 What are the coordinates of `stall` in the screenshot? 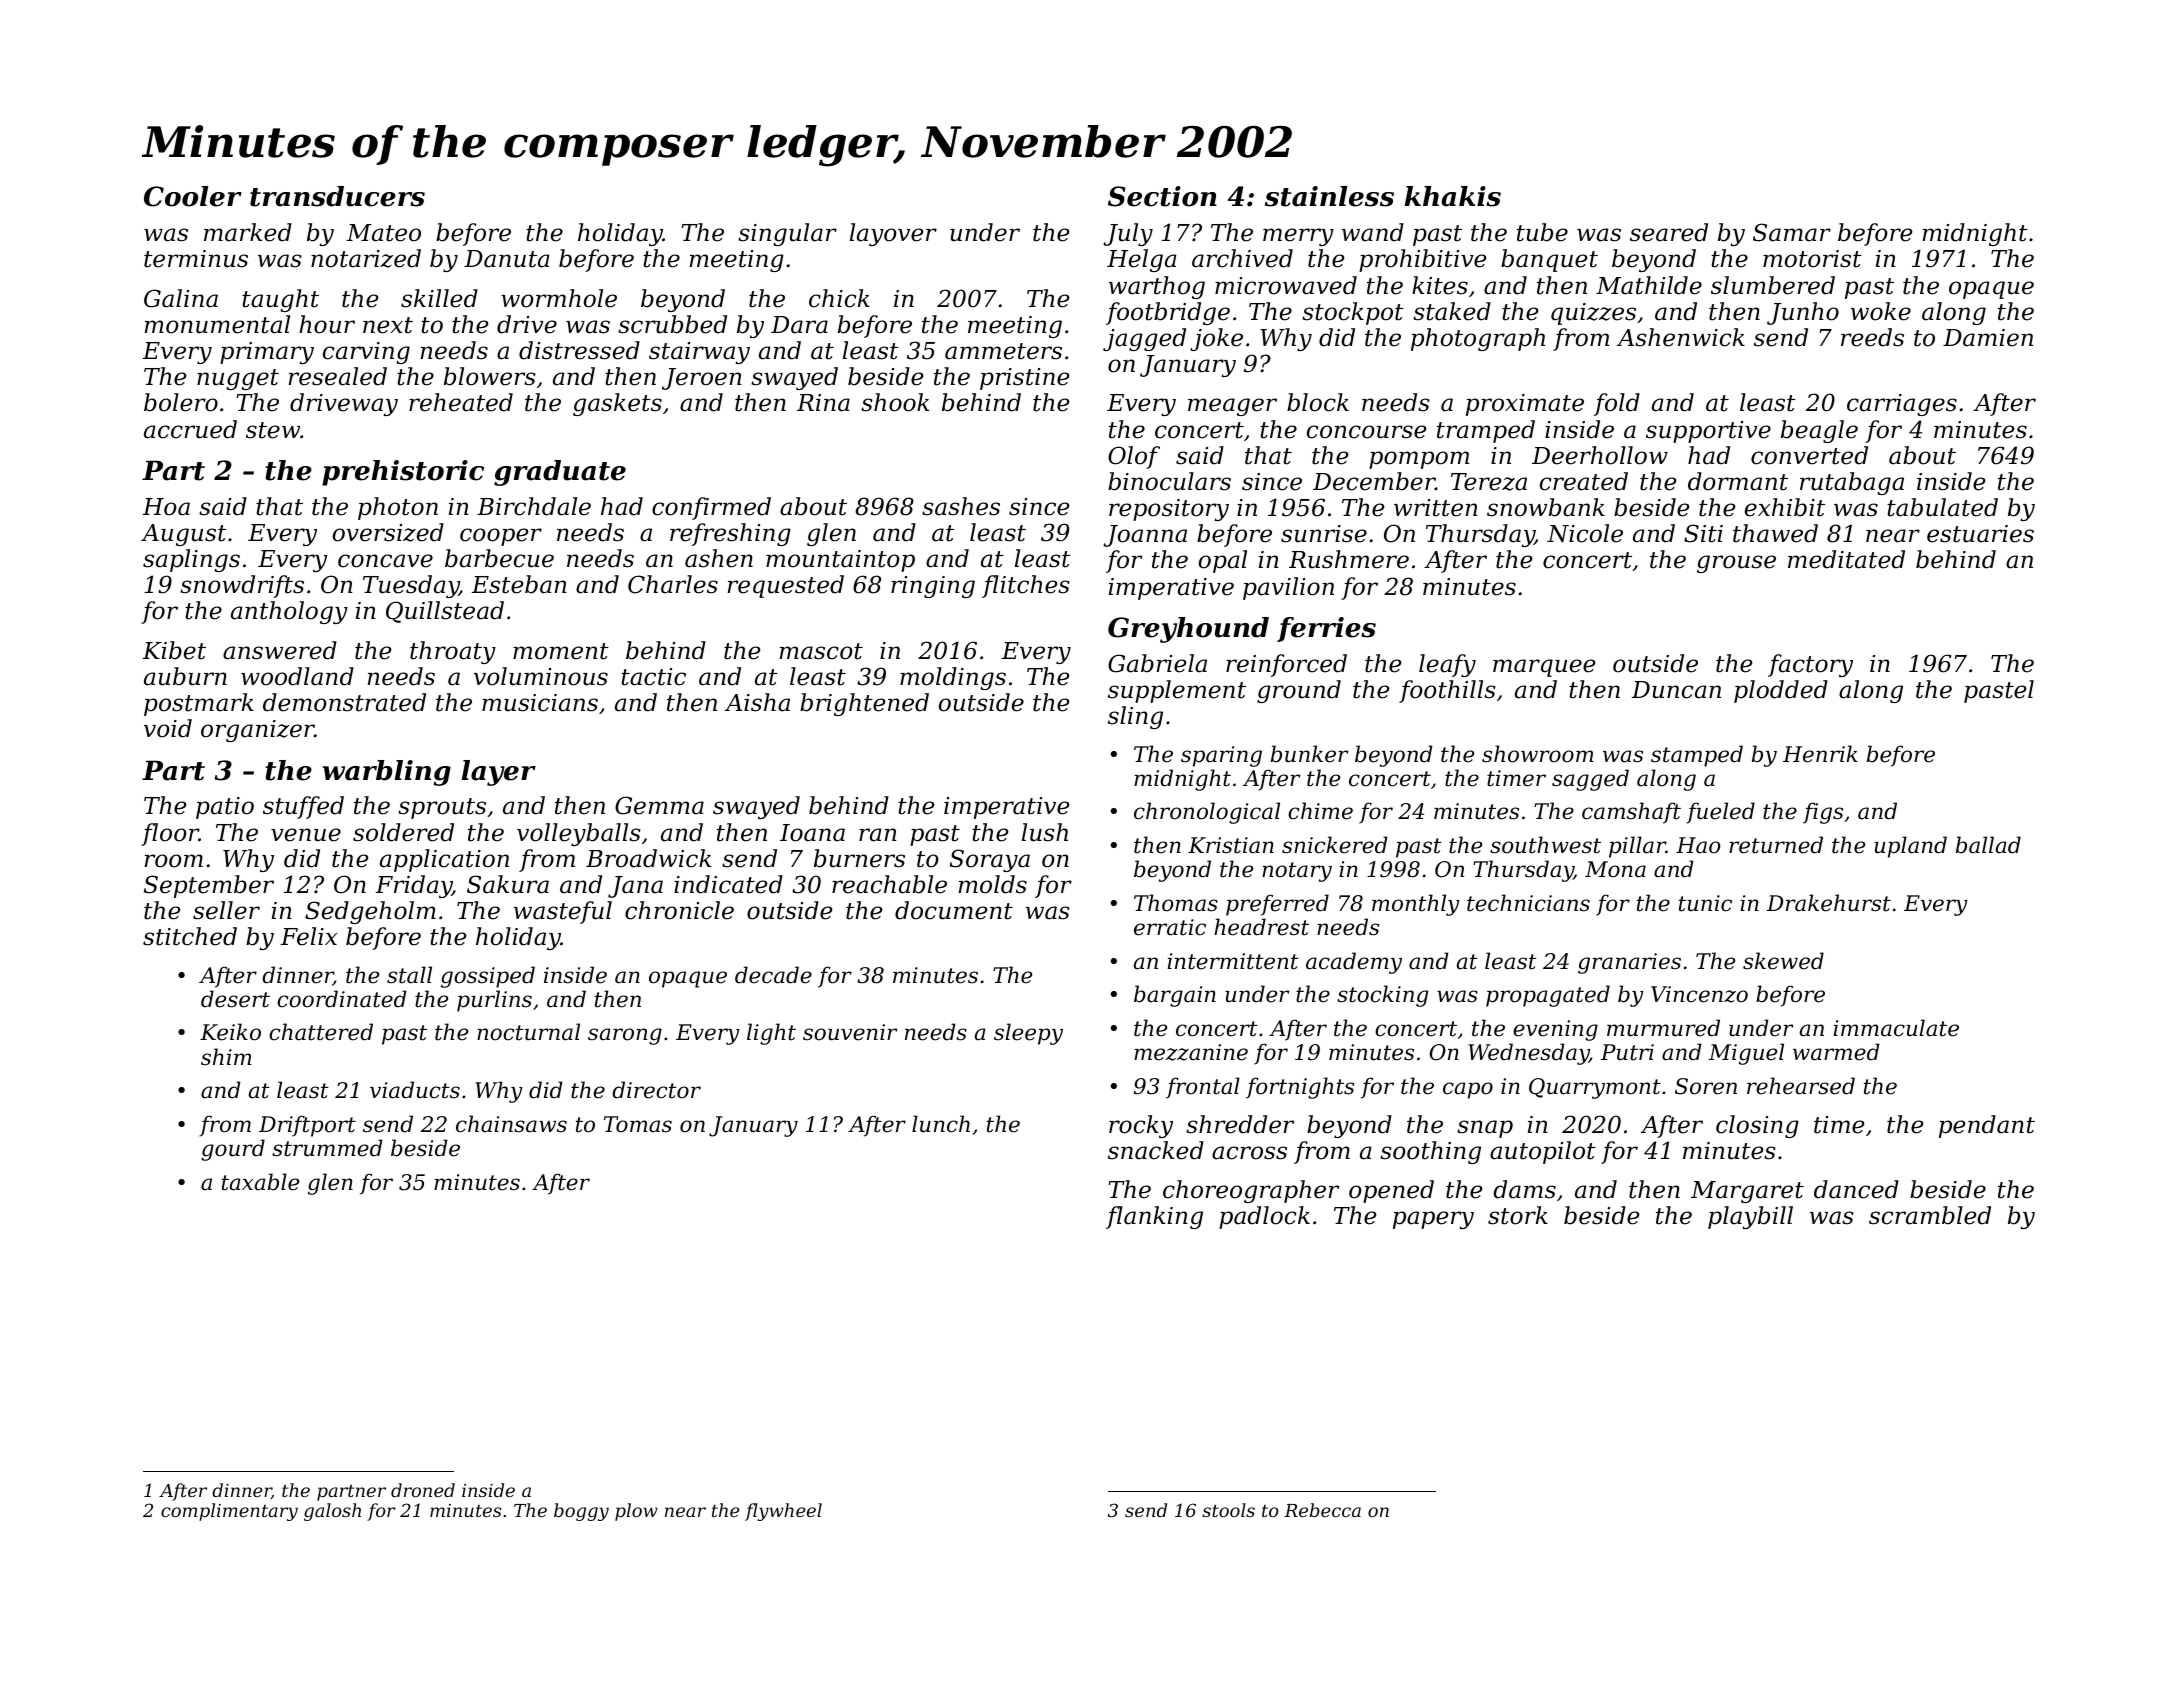 It's located at (409, 975).
